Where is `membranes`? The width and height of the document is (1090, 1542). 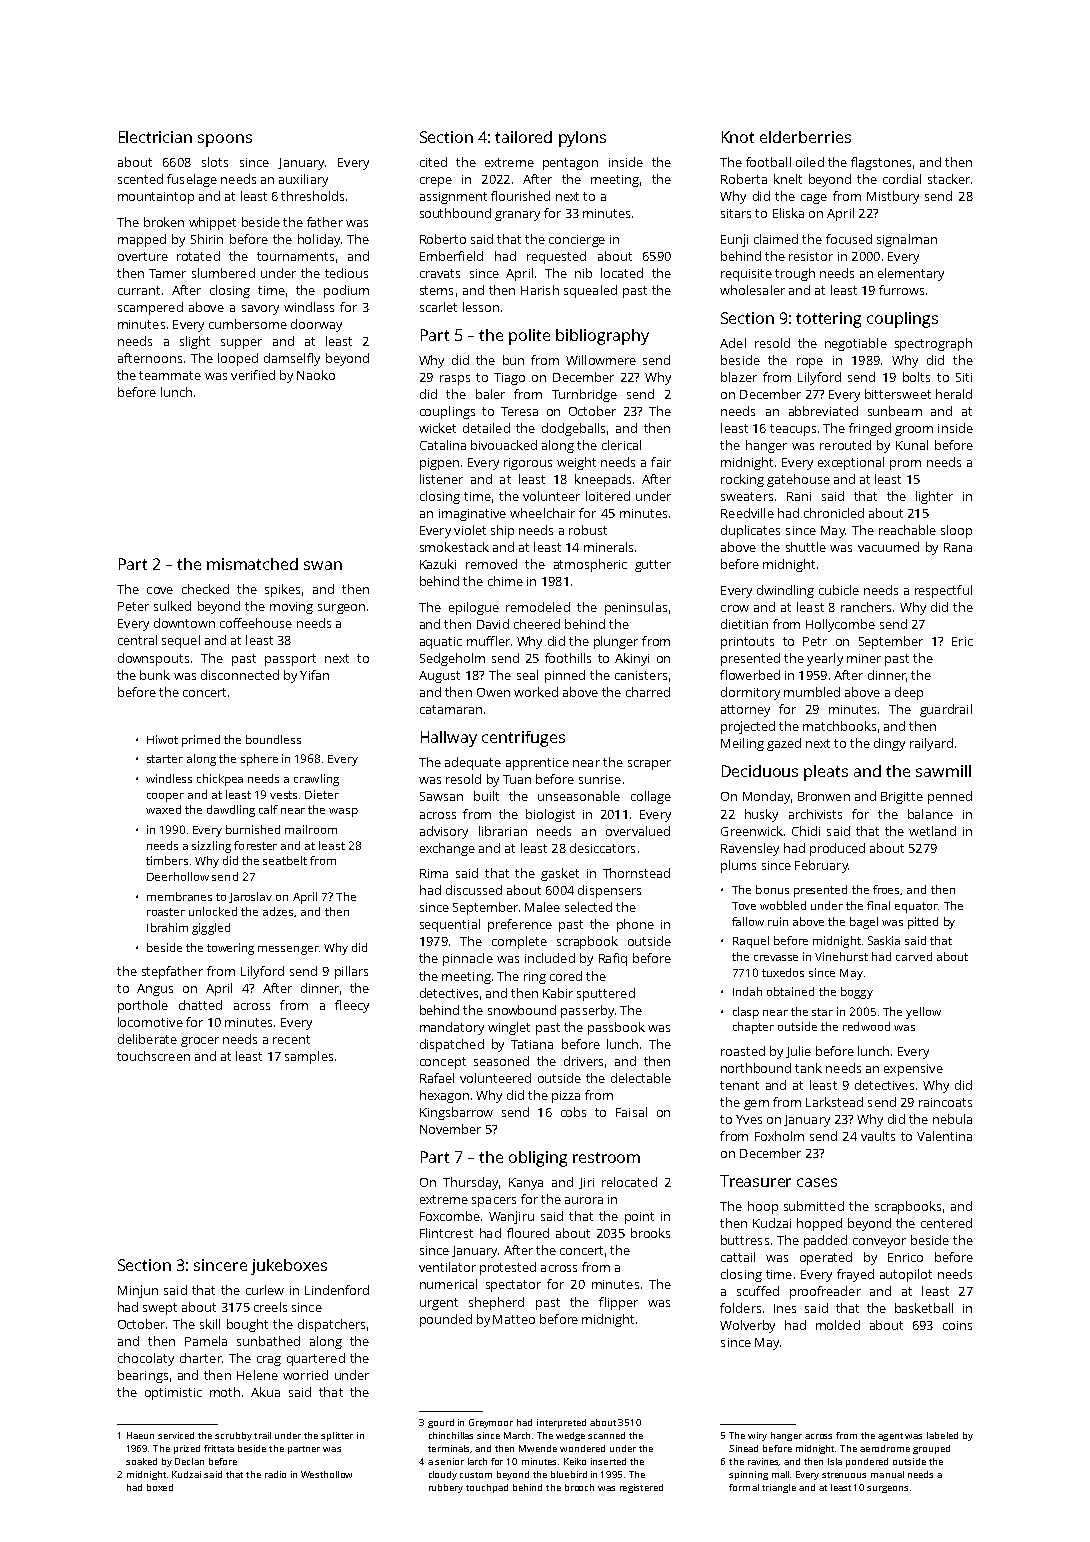 membranes is located at coordinates (179, 896).
